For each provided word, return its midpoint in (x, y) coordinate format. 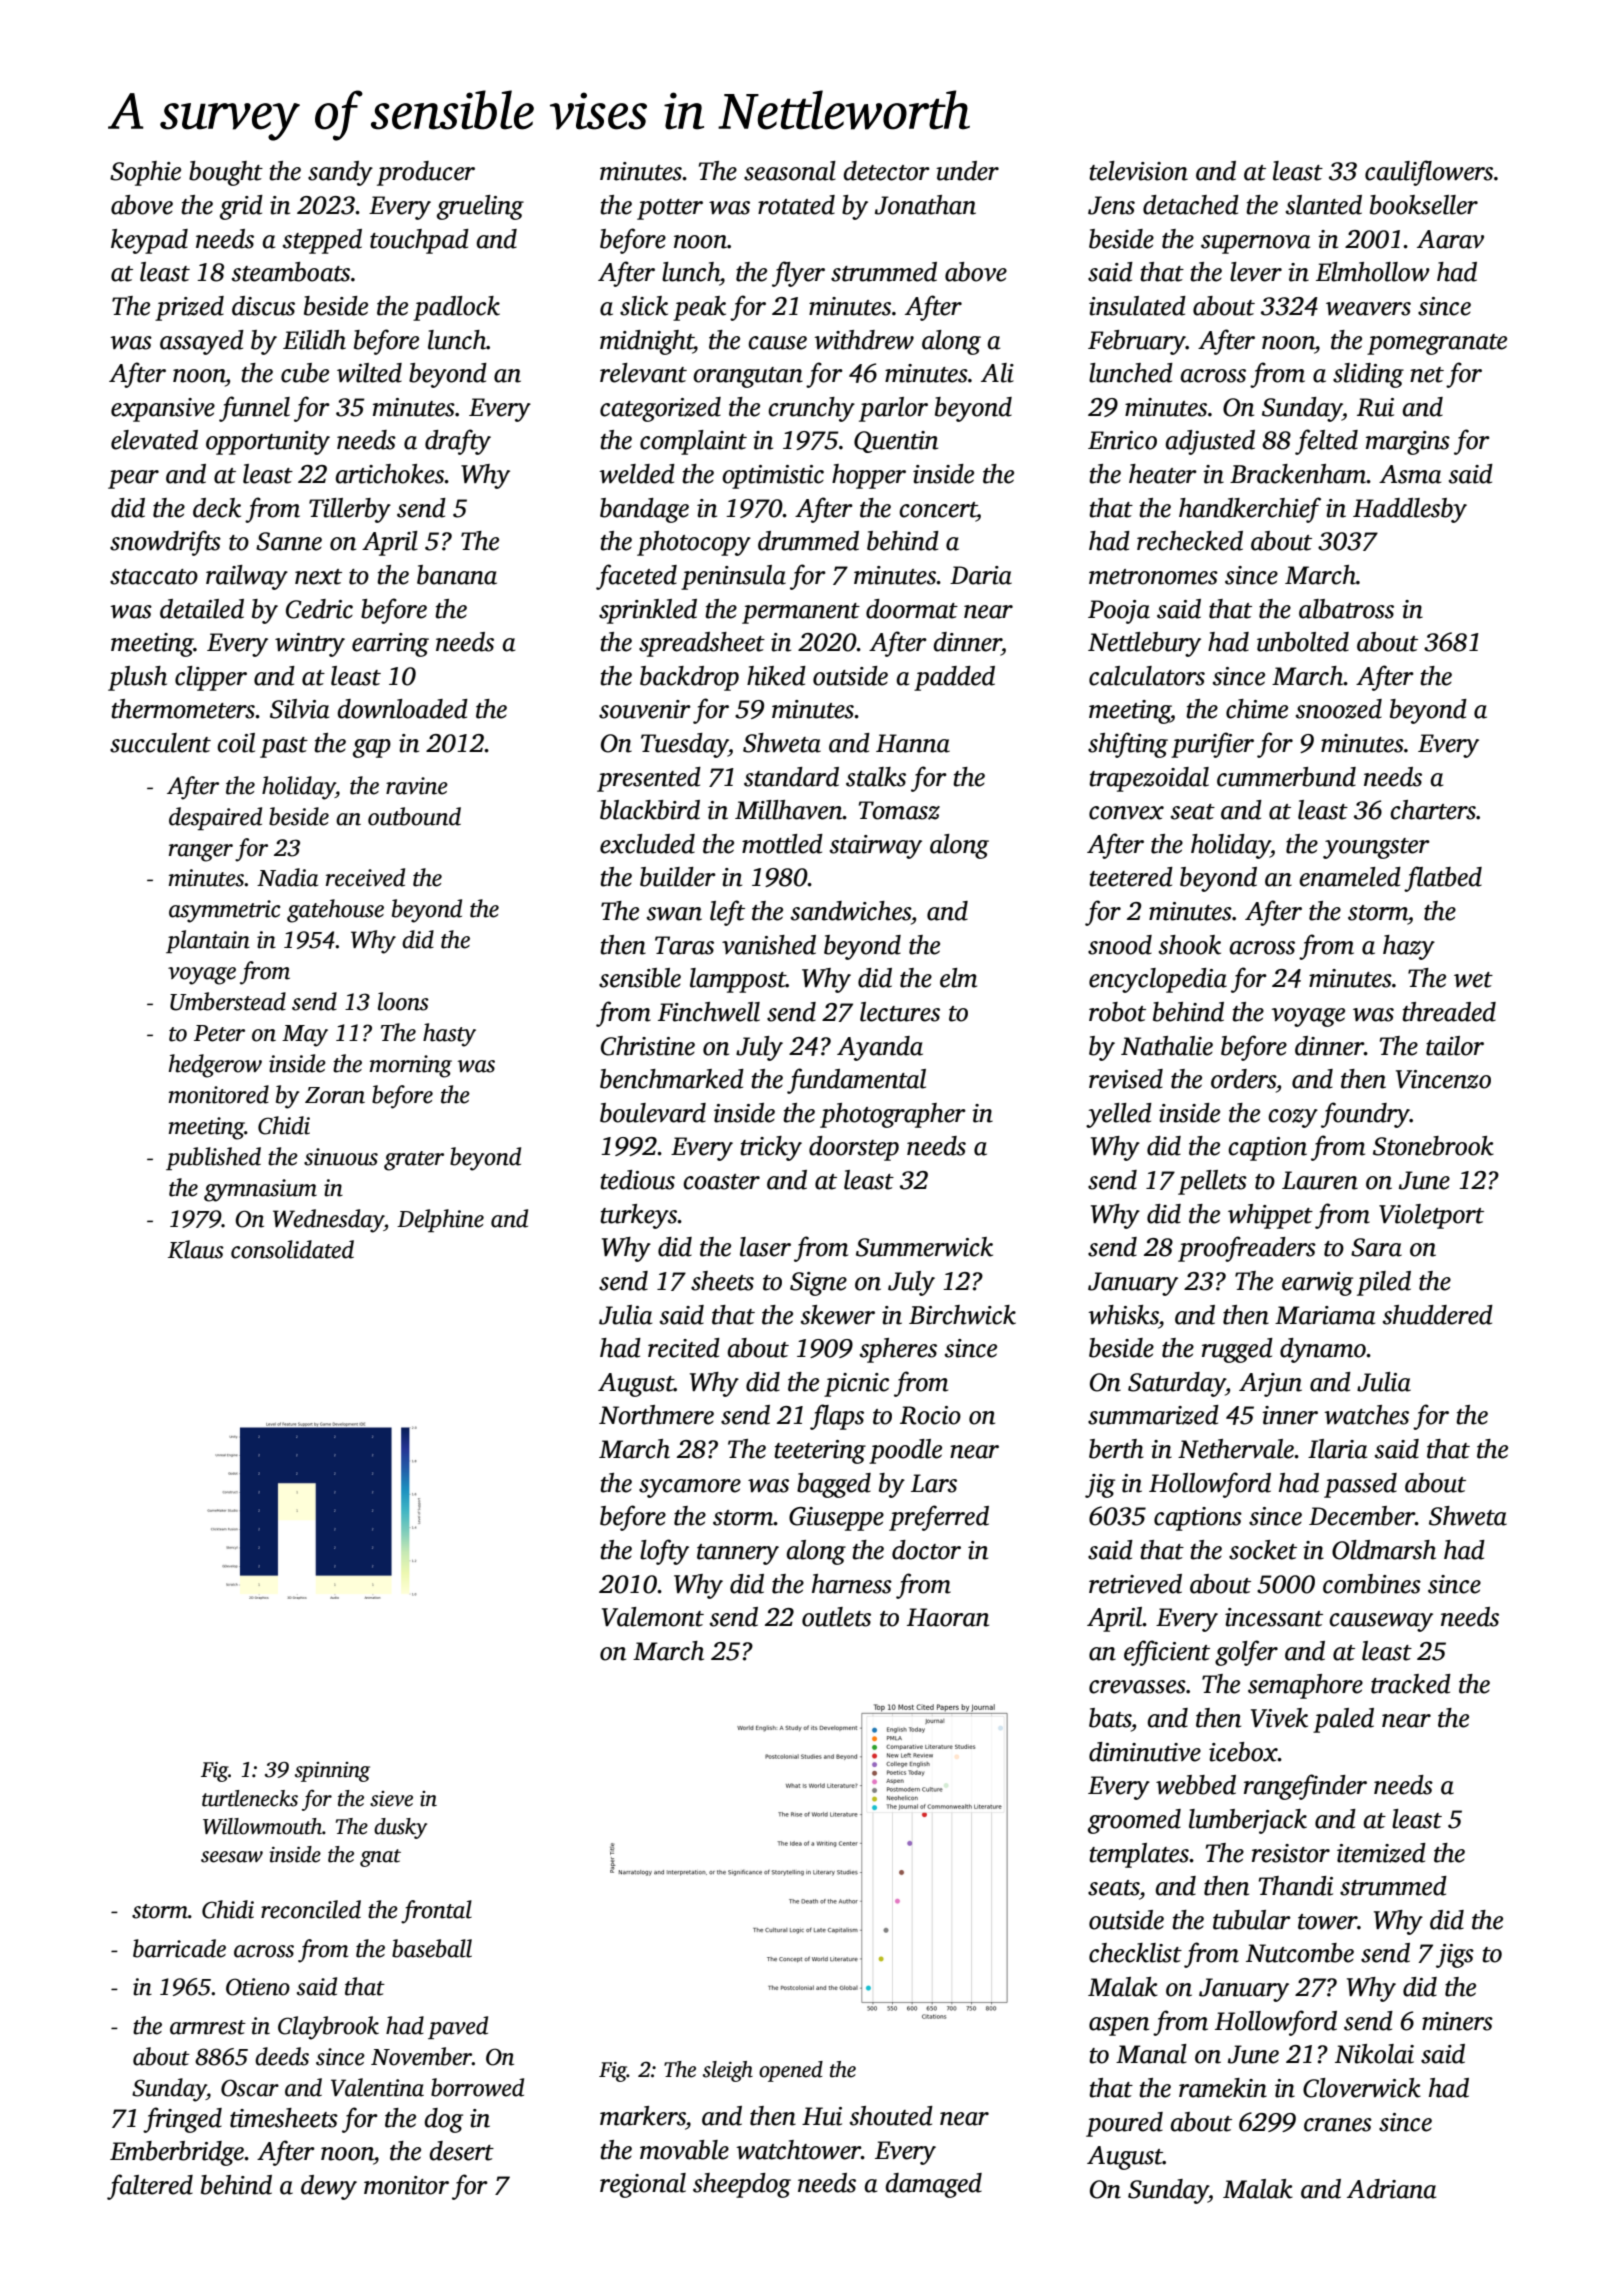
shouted (891, 2116)
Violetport (1431, 1216)
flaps (837, 1417)
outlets (836, 1617)
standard (791, 777)
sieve (391, 1799)
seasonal (790, 171)
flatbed (1443, 879)
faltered (150, 2187)
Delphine (440, 1220)
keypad (149, 241)
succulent (160, 743)
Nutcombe (1300, 1953)
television (1138, 171)
